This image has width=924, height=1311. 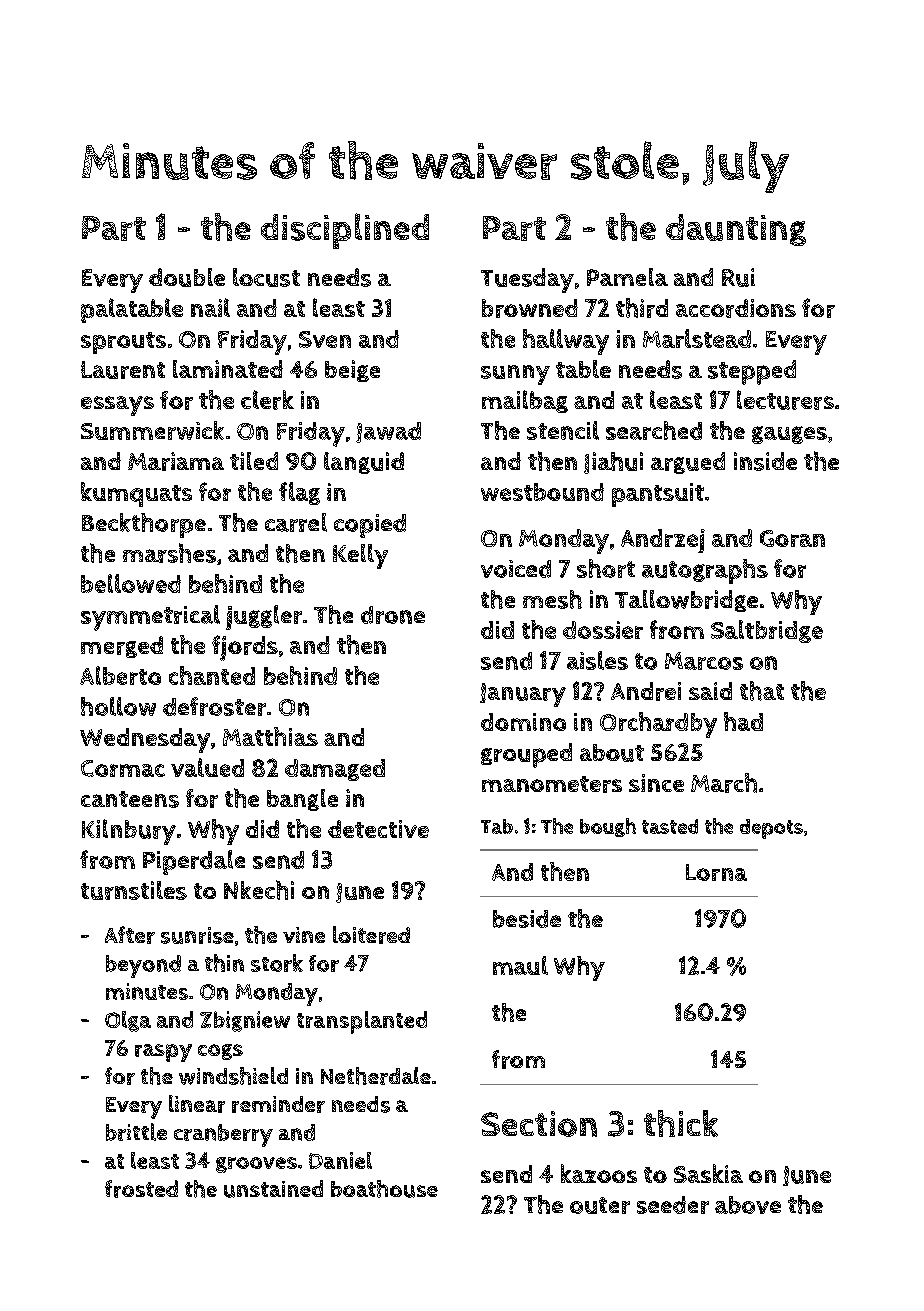 I want to click on daunting, so click(x=736, y=230).
